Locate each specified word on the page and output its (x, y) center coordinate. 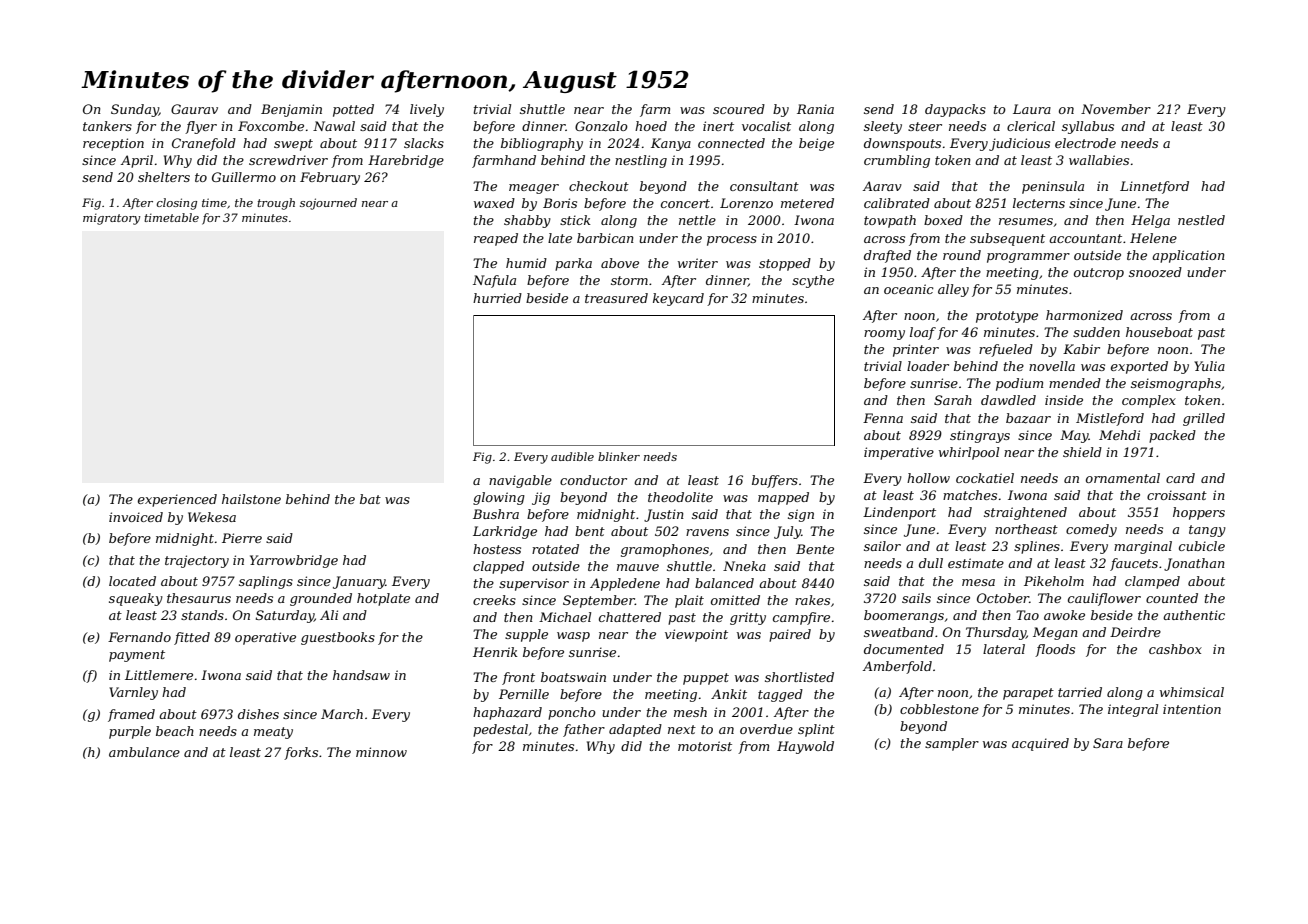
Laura (1032, 109)
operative (265, 638)
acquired (1040, 744)
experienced (177, 500)
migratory (111, 219)
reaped (496, 239)
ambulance (144, 752)
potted (353, 110)
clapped (498, 567)
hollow (928, 478)
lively (427, 110)
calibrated (897, 203)
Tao (1027, 615)
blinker (619, 456)
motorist (705, 746)
